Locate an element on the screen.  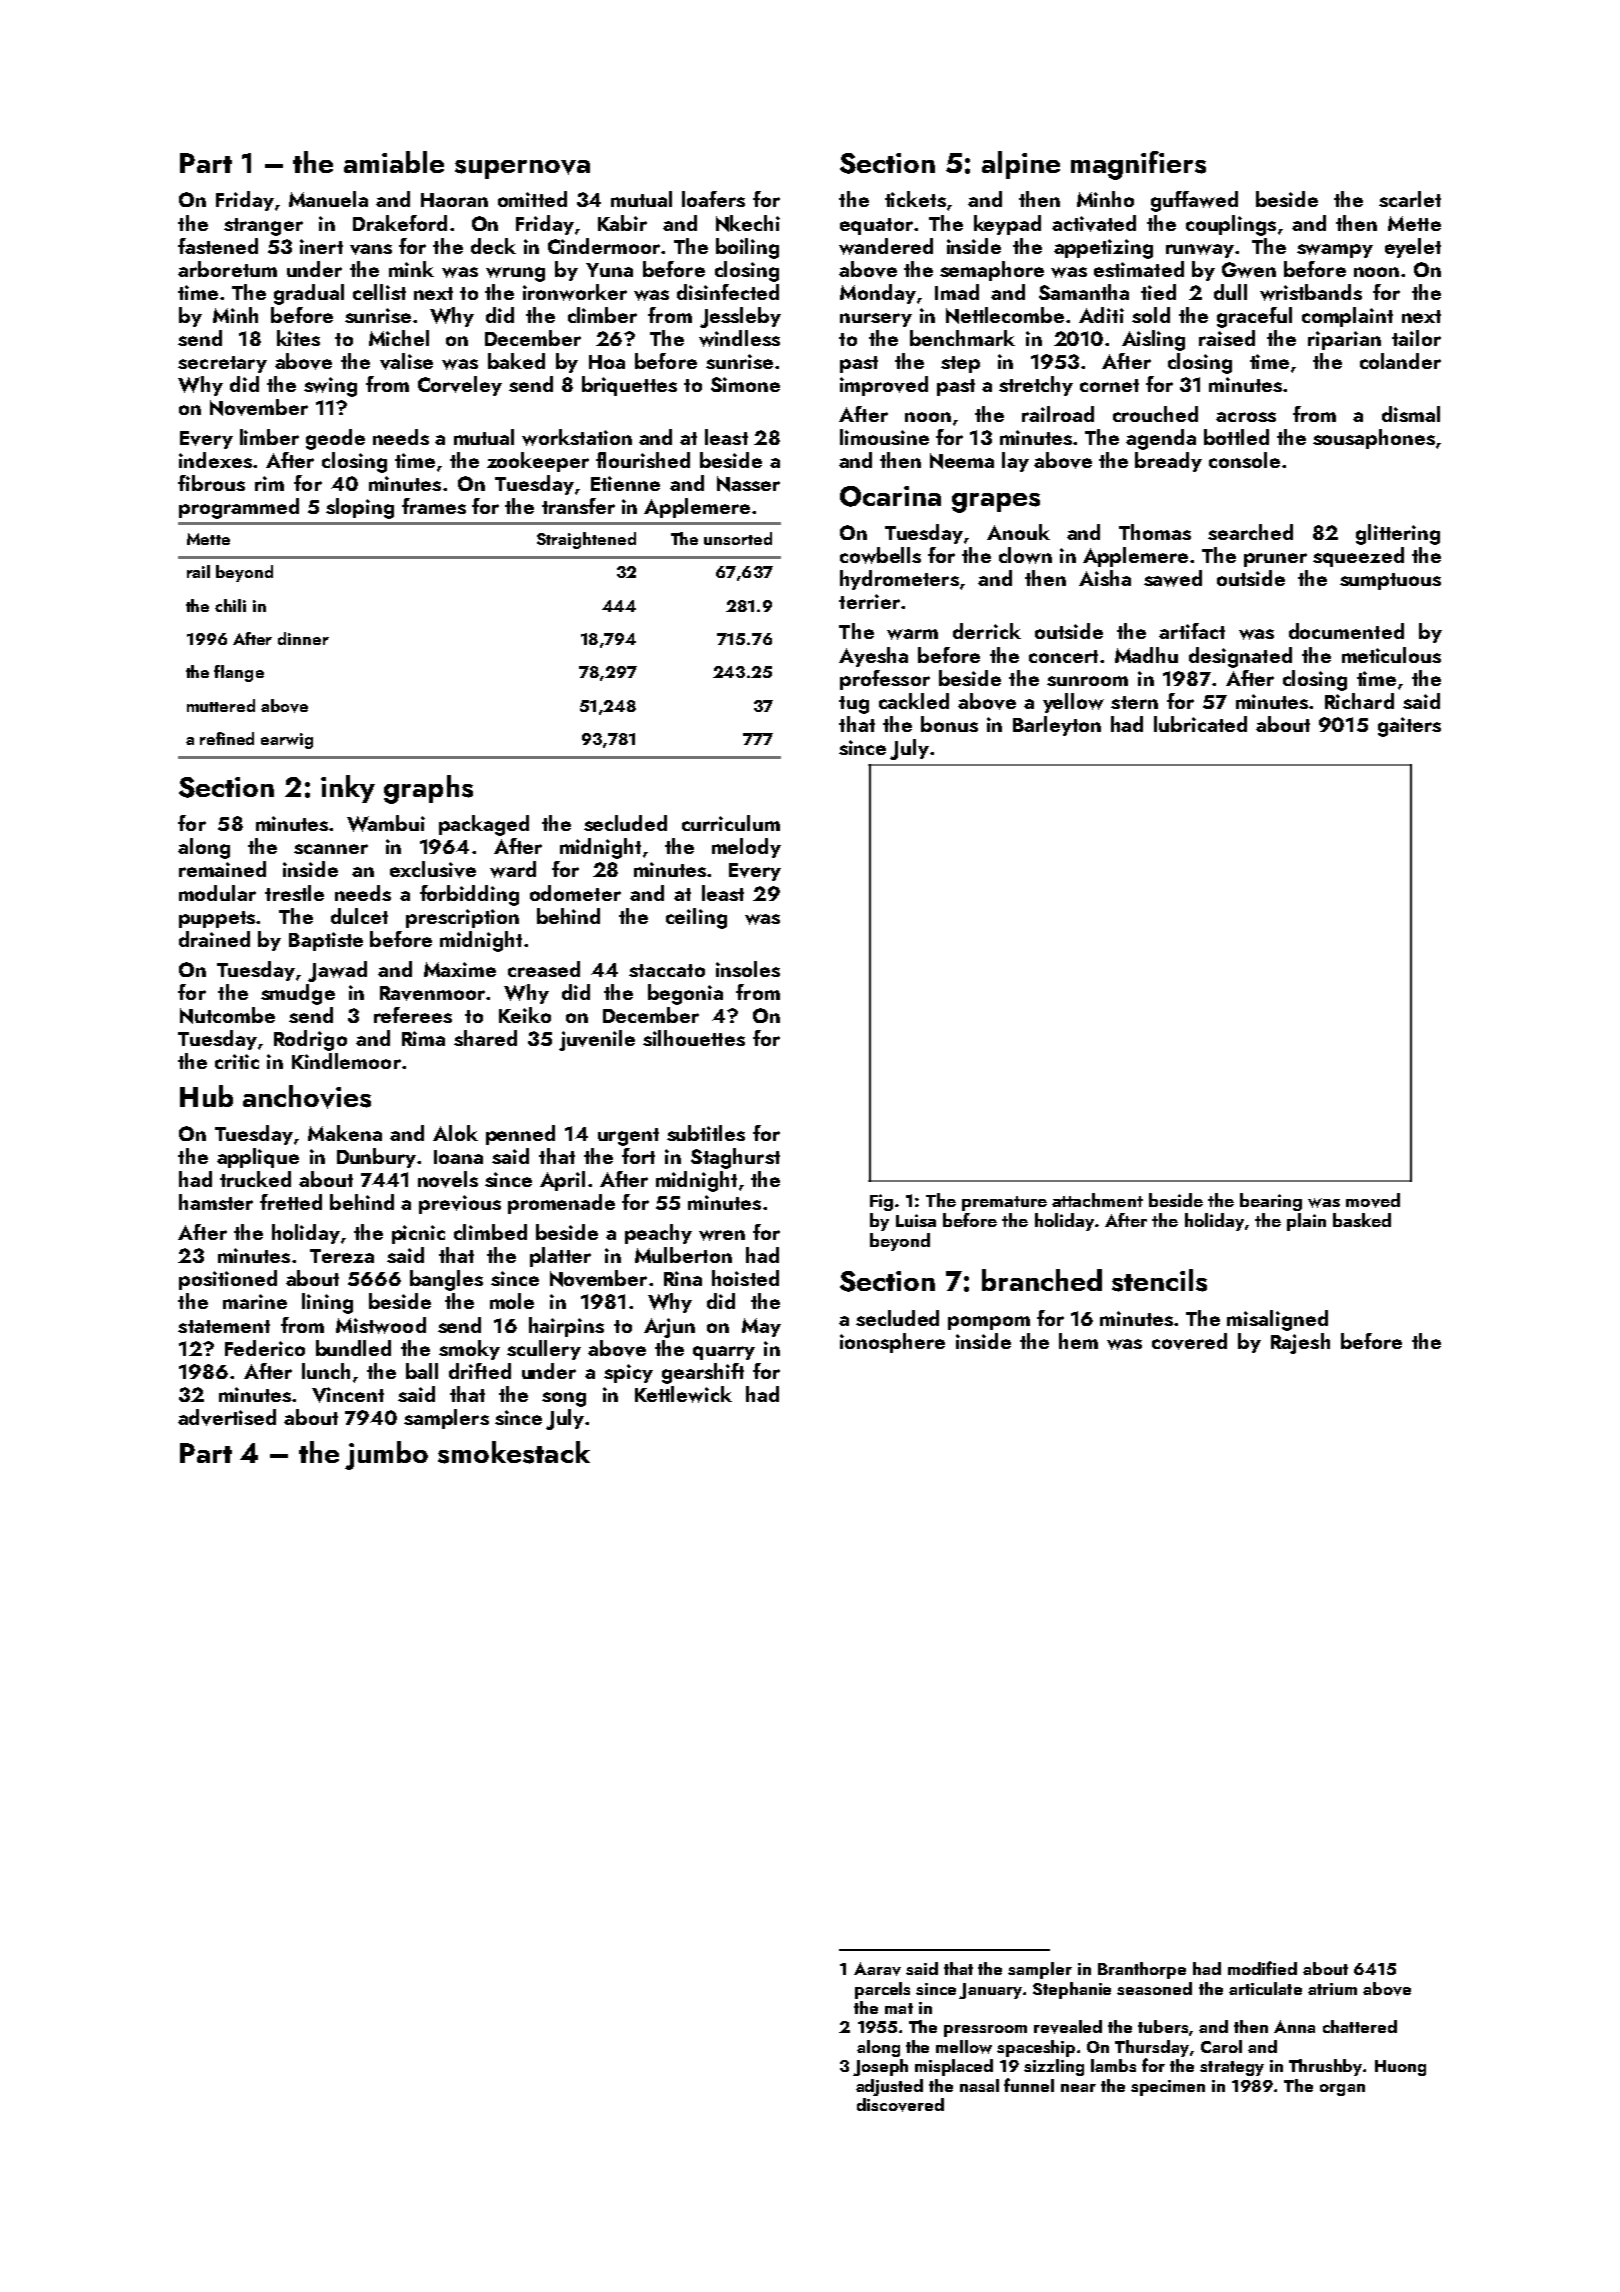
adjusted is located at coordinates (889, 2087).
